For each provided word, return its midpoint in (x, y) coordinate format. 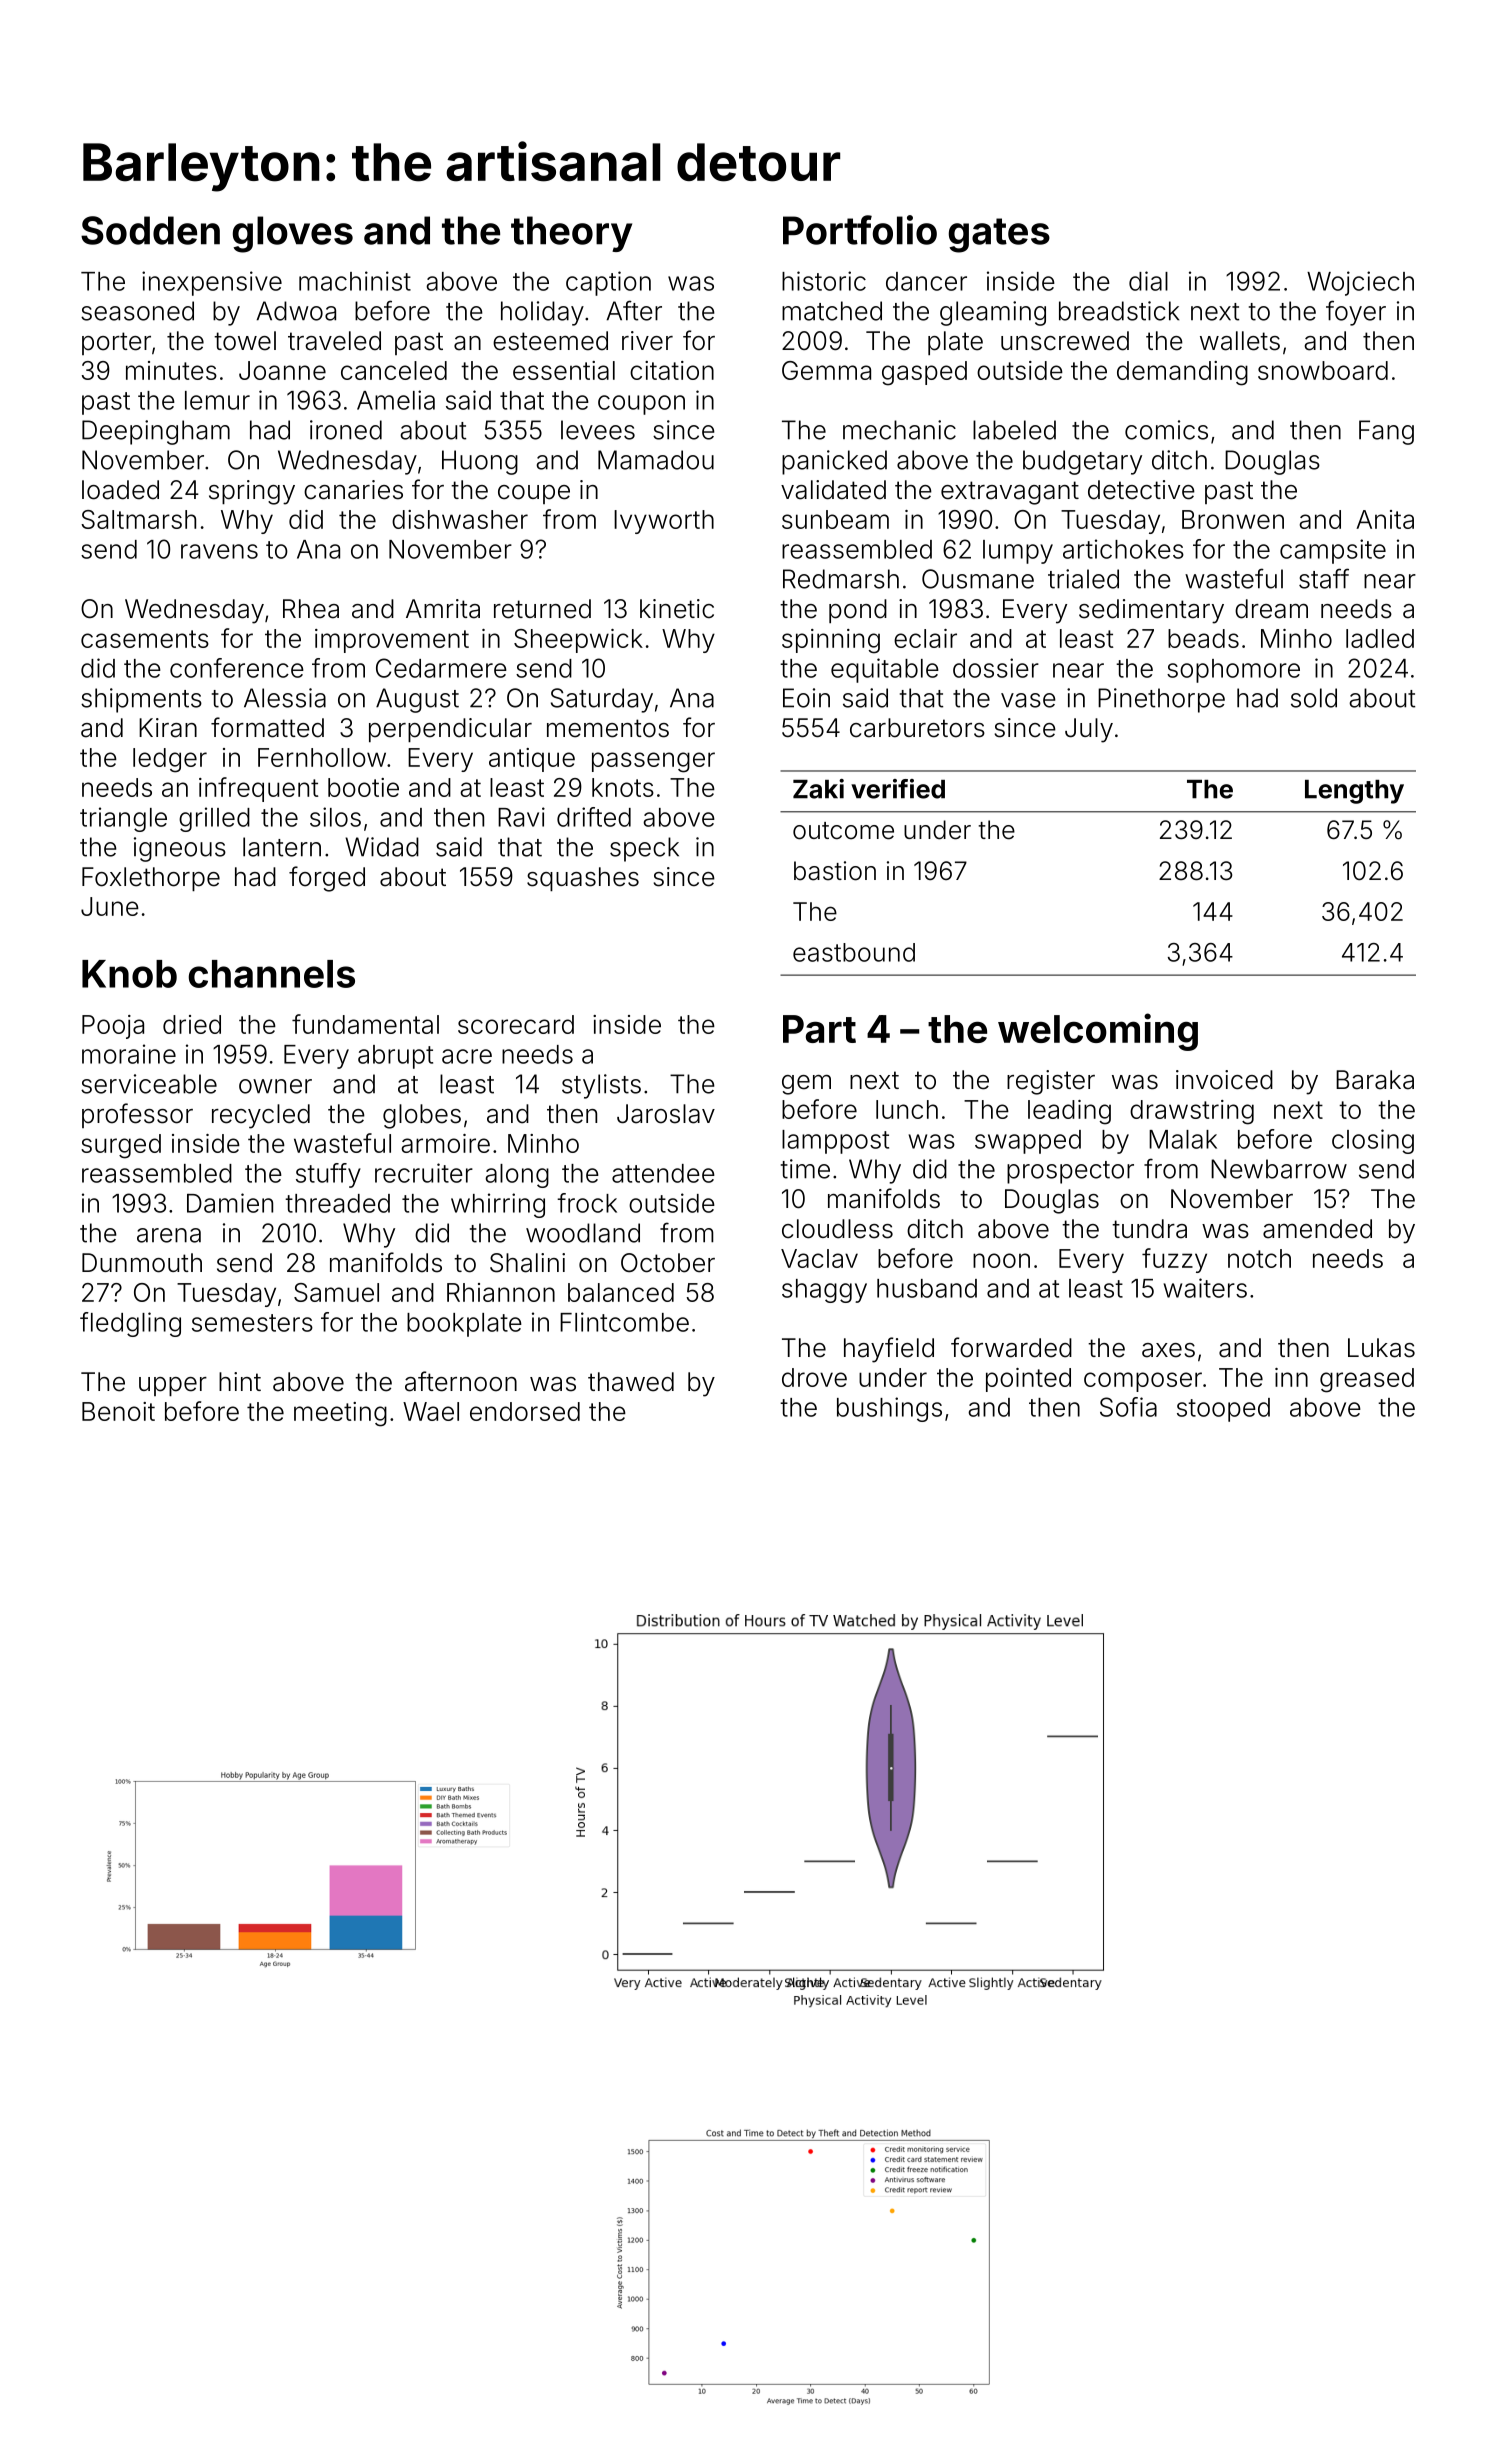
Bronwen (1233, 519)
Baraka (1375, 1080)
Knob (129, 974)
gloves (293, 234)
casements (145, 639)
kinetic (677, 609)
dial (1148, 281)
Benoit (118, 1411)
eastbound (854, 952)
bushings (889, 1409)
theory (571, 234)
